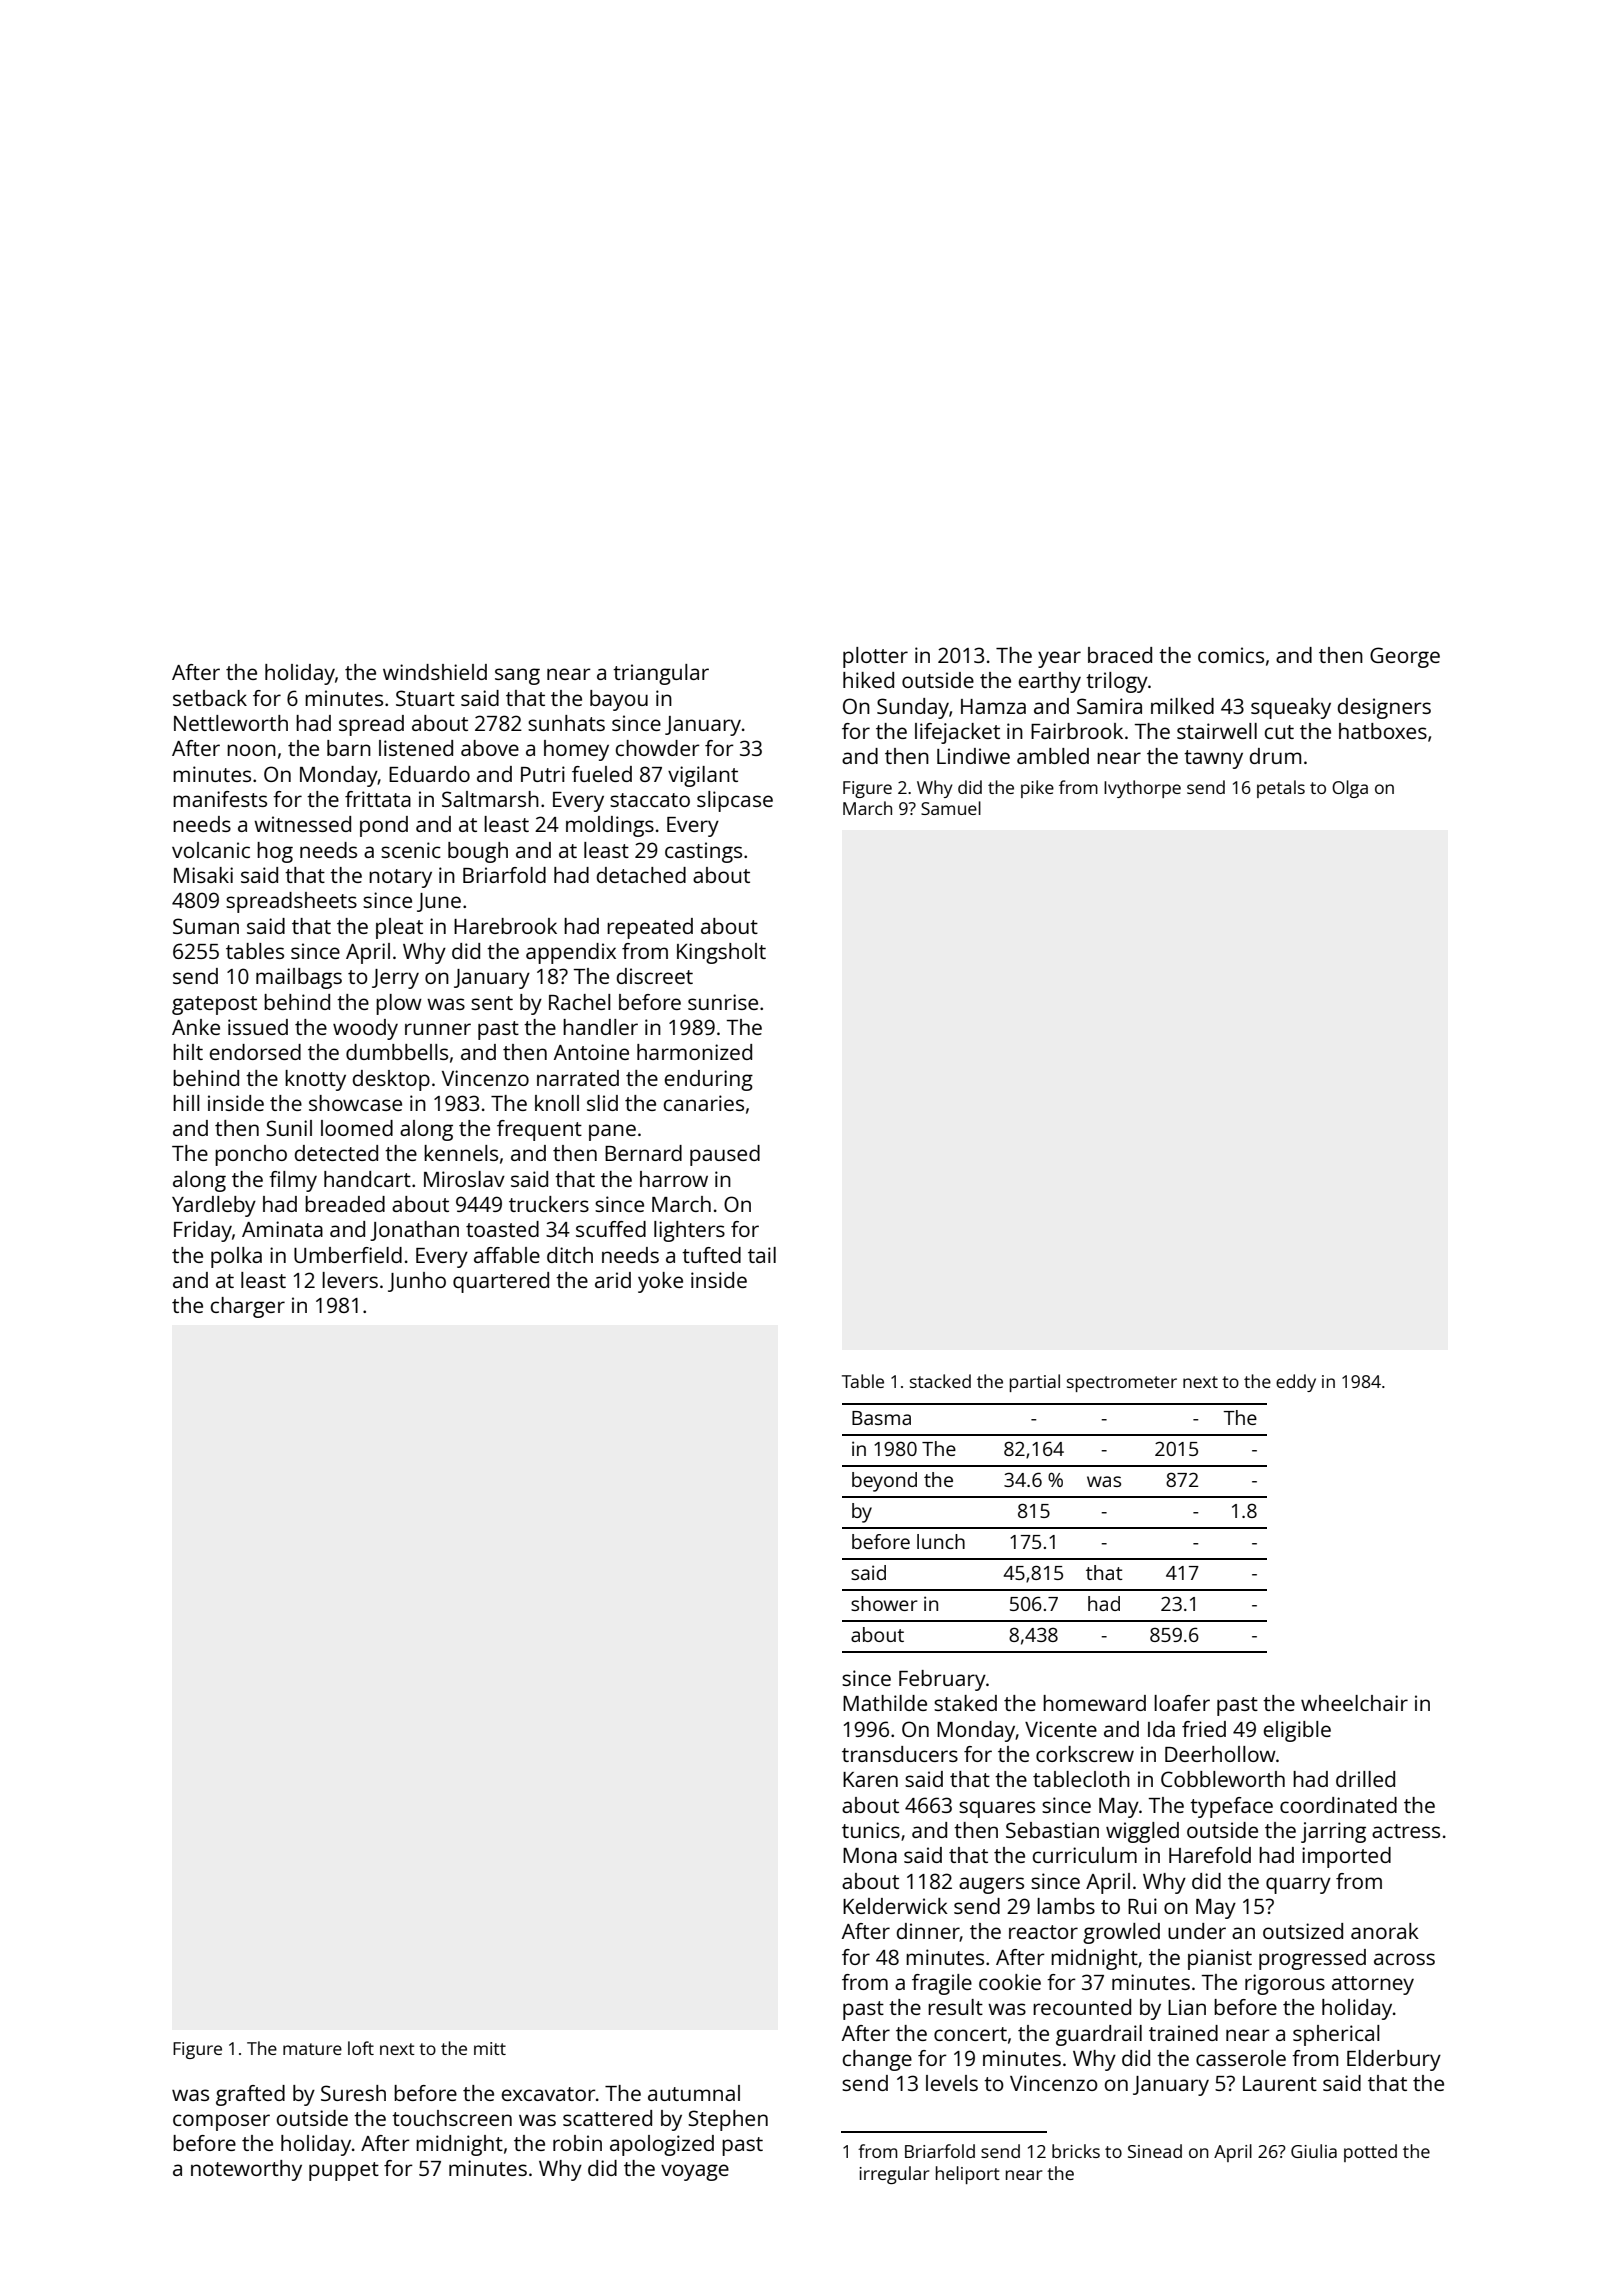  I want to click on shower, so click(884, 1603).
